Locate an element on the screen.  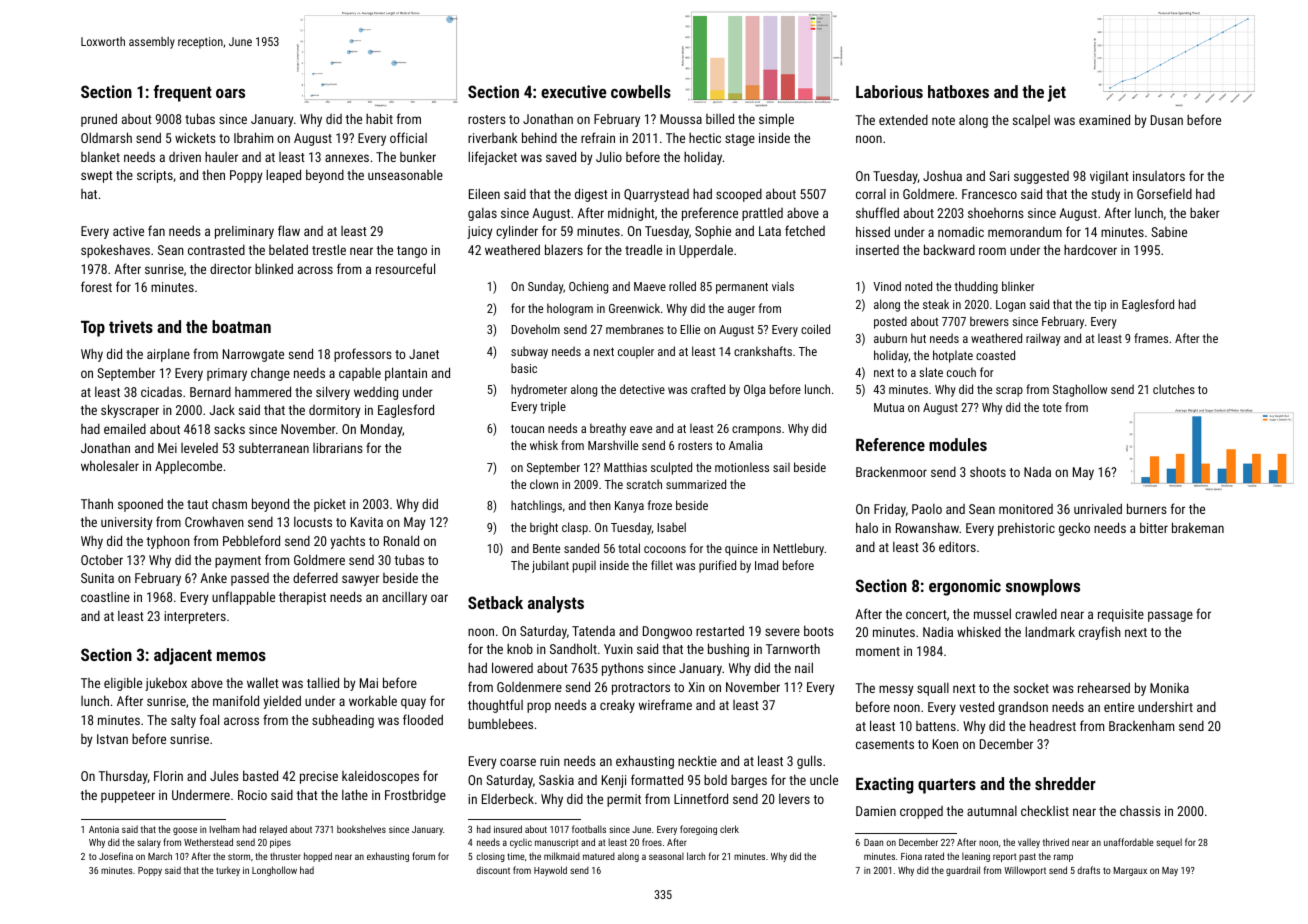
mussel is located at coordinates (992, 613).
